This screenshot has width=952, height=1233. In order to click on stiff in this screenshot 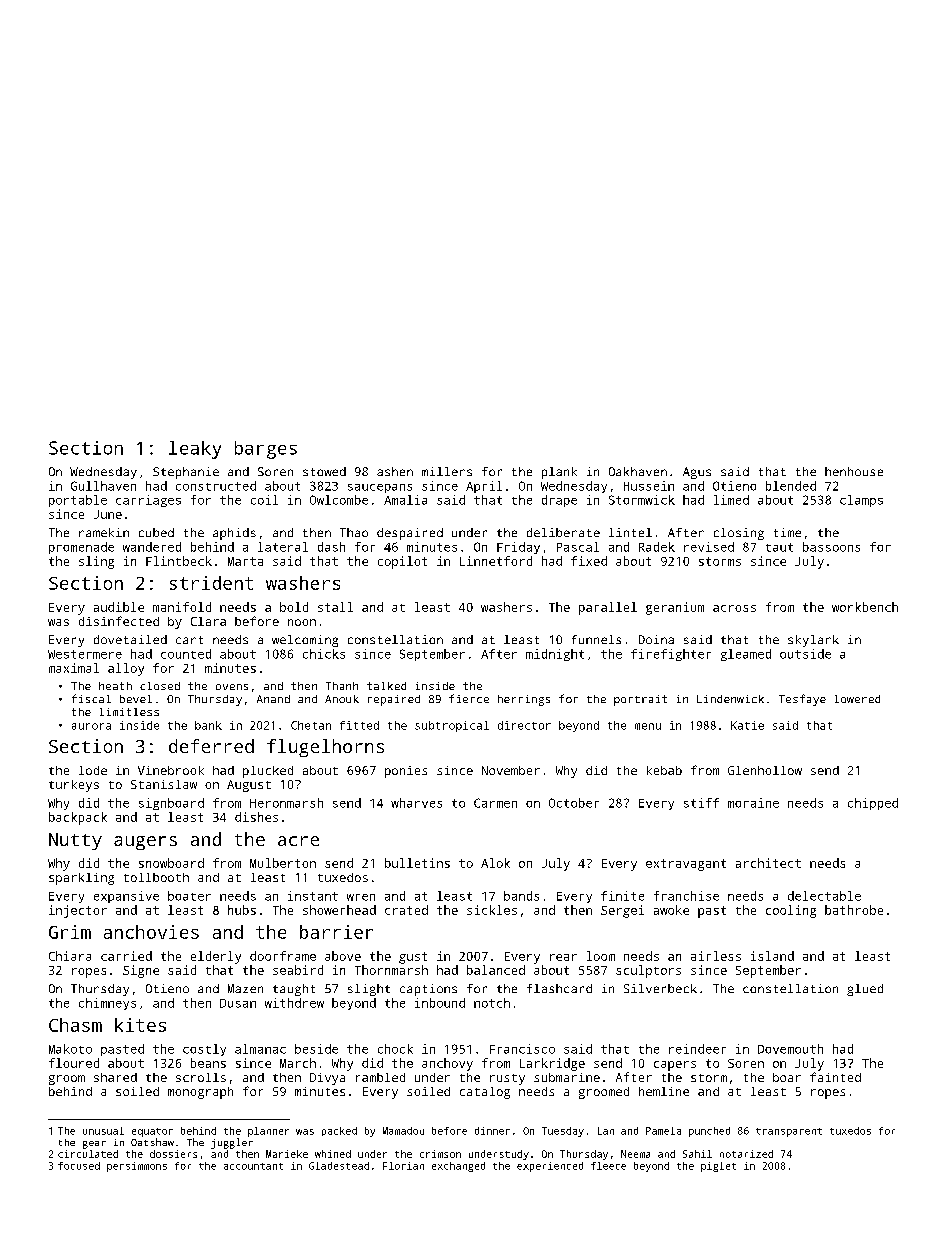, I will do `click(701, 803)`.
